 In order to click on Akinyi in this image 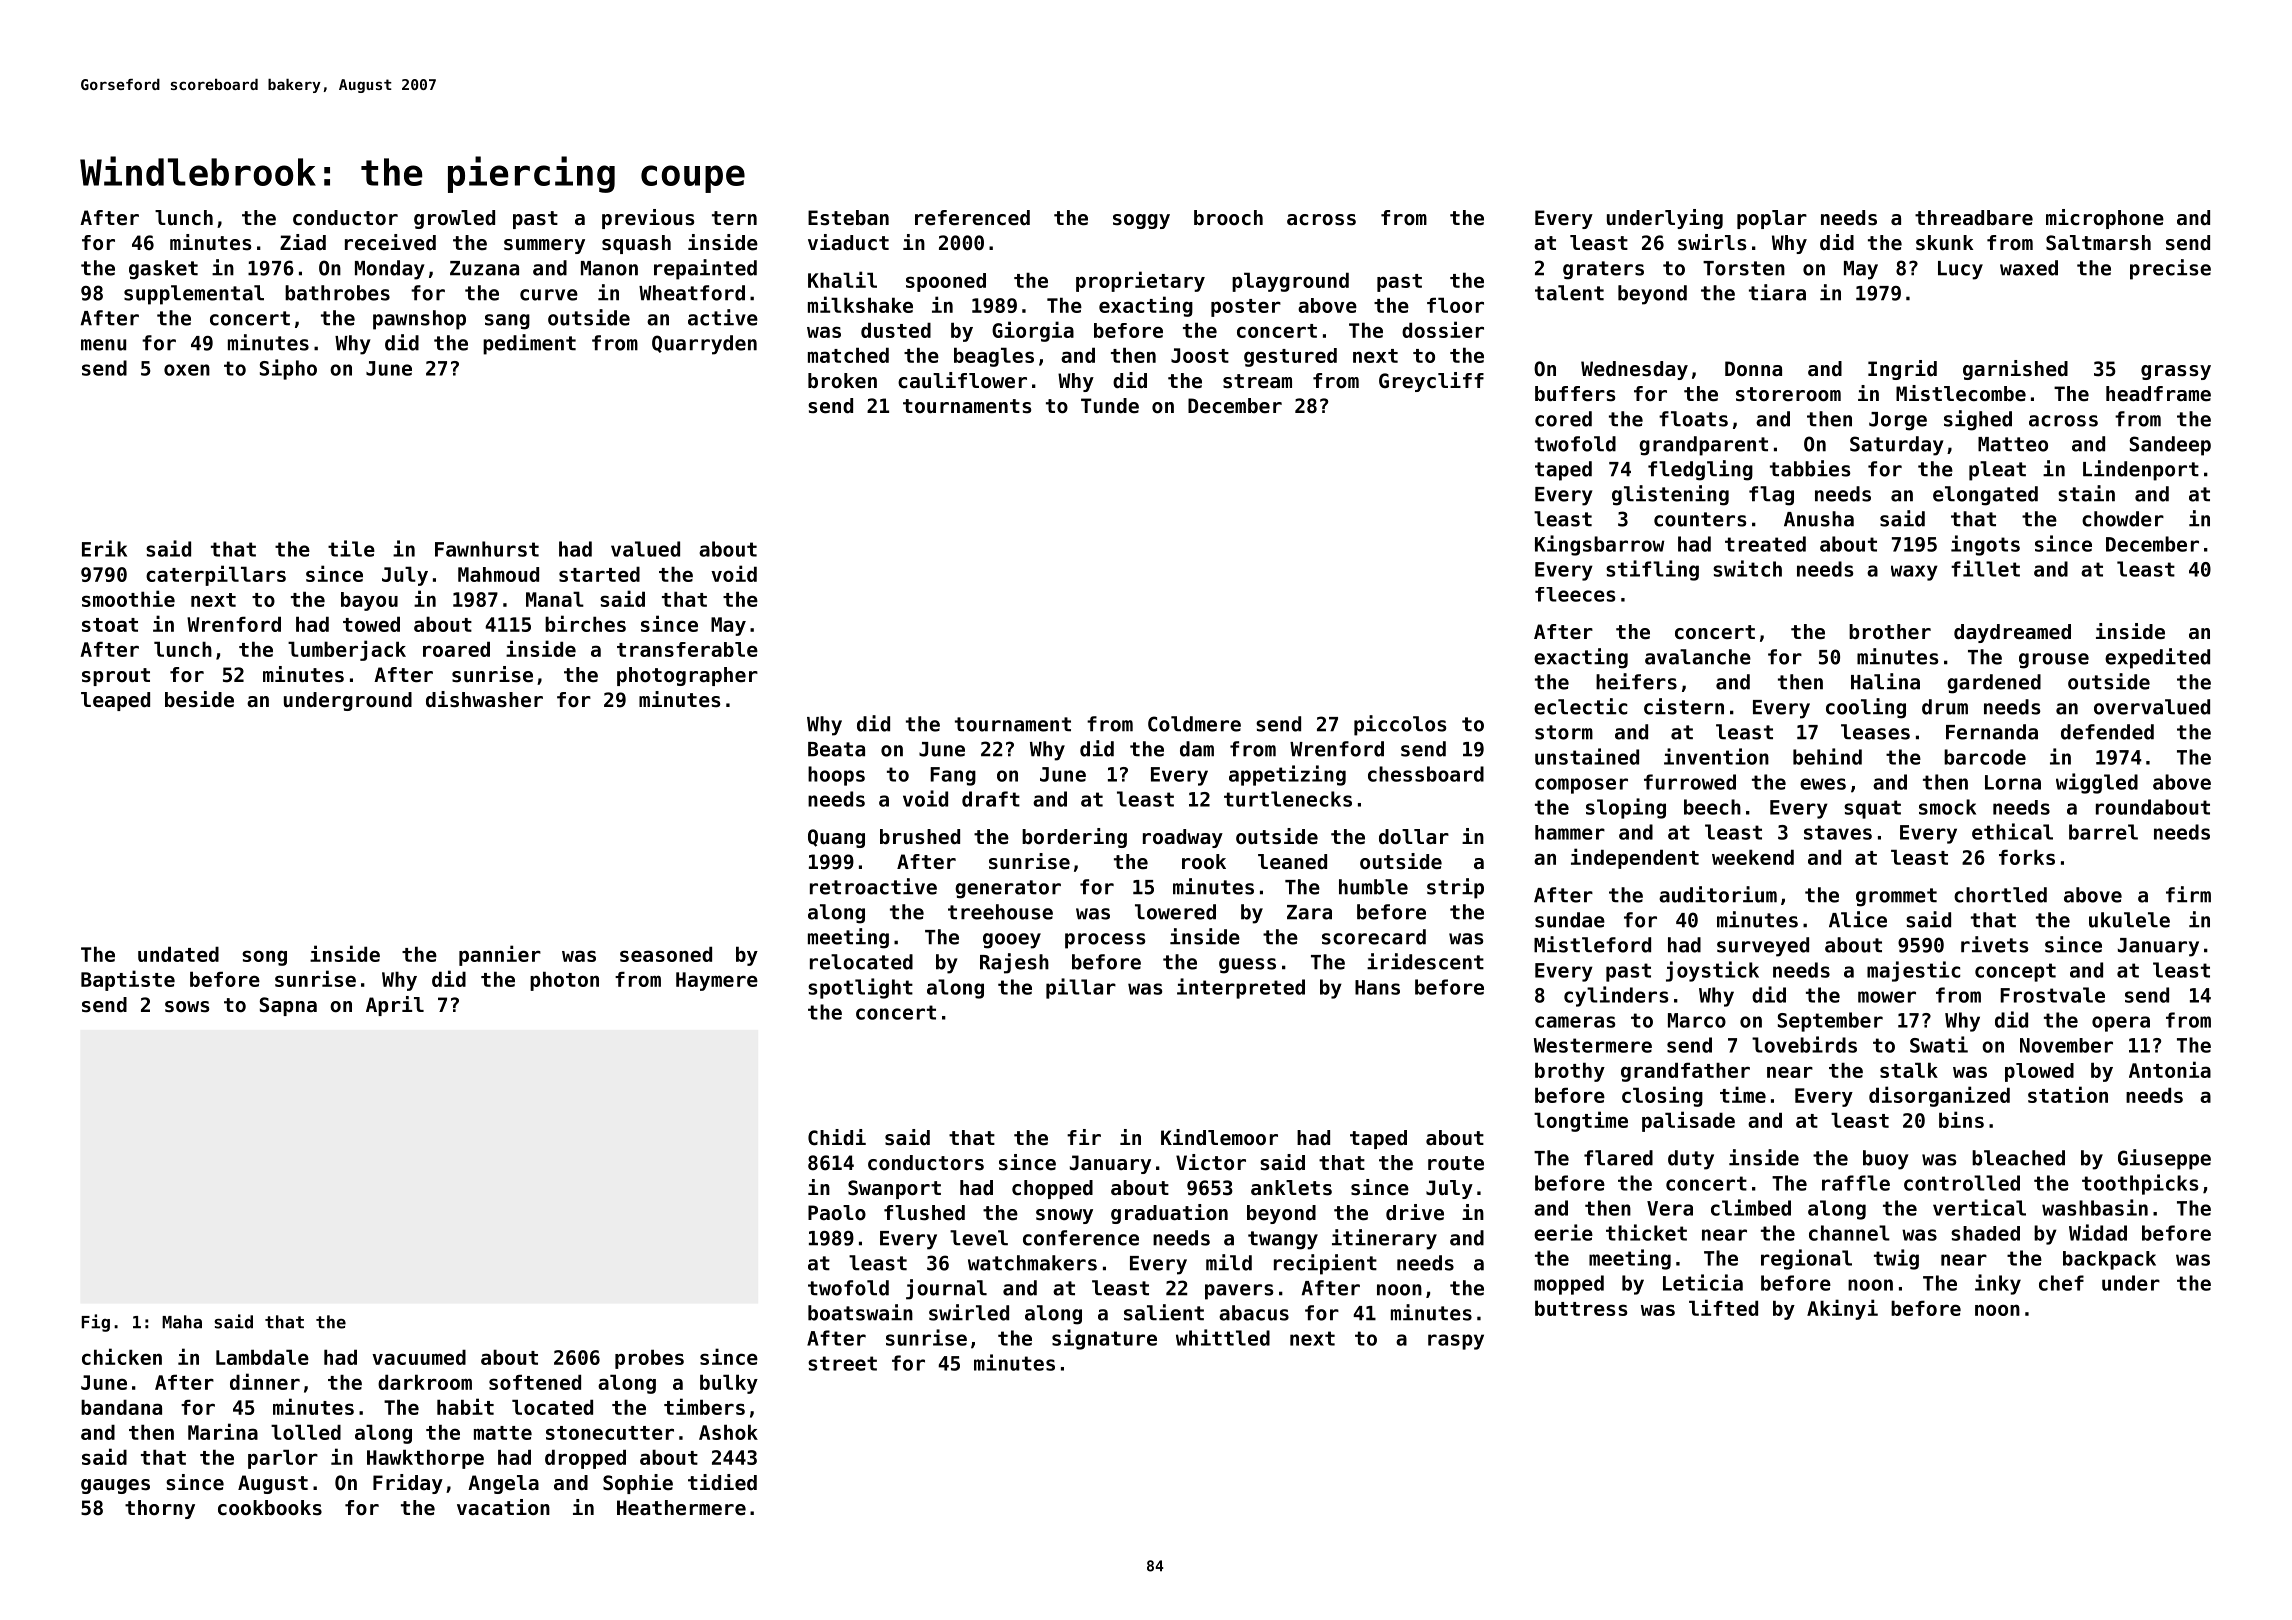, I will do `click(1842, 1309)`.
